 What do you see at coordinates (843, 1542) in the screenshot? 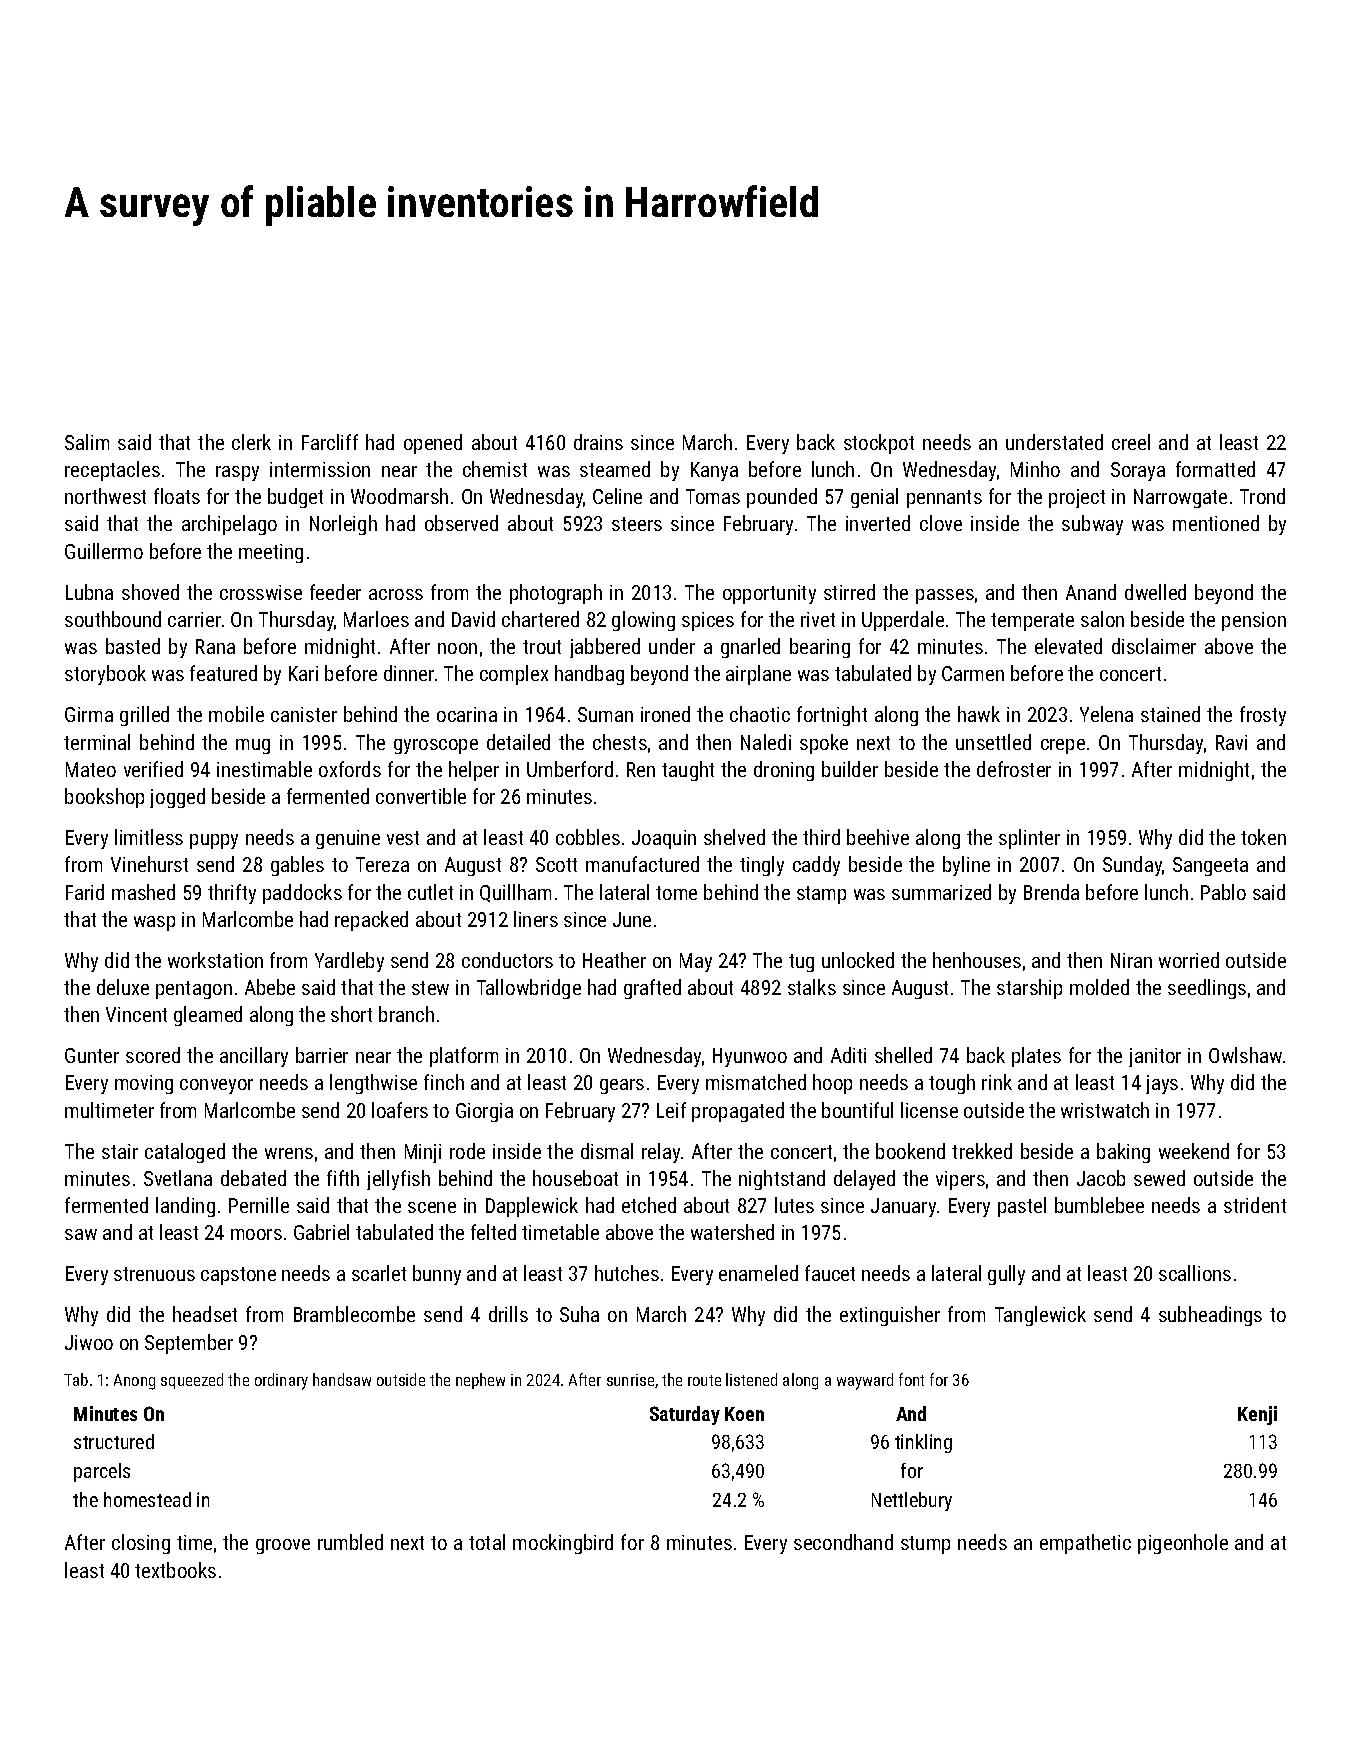
I see `secondhand` at bounding box center [843, 1542].
